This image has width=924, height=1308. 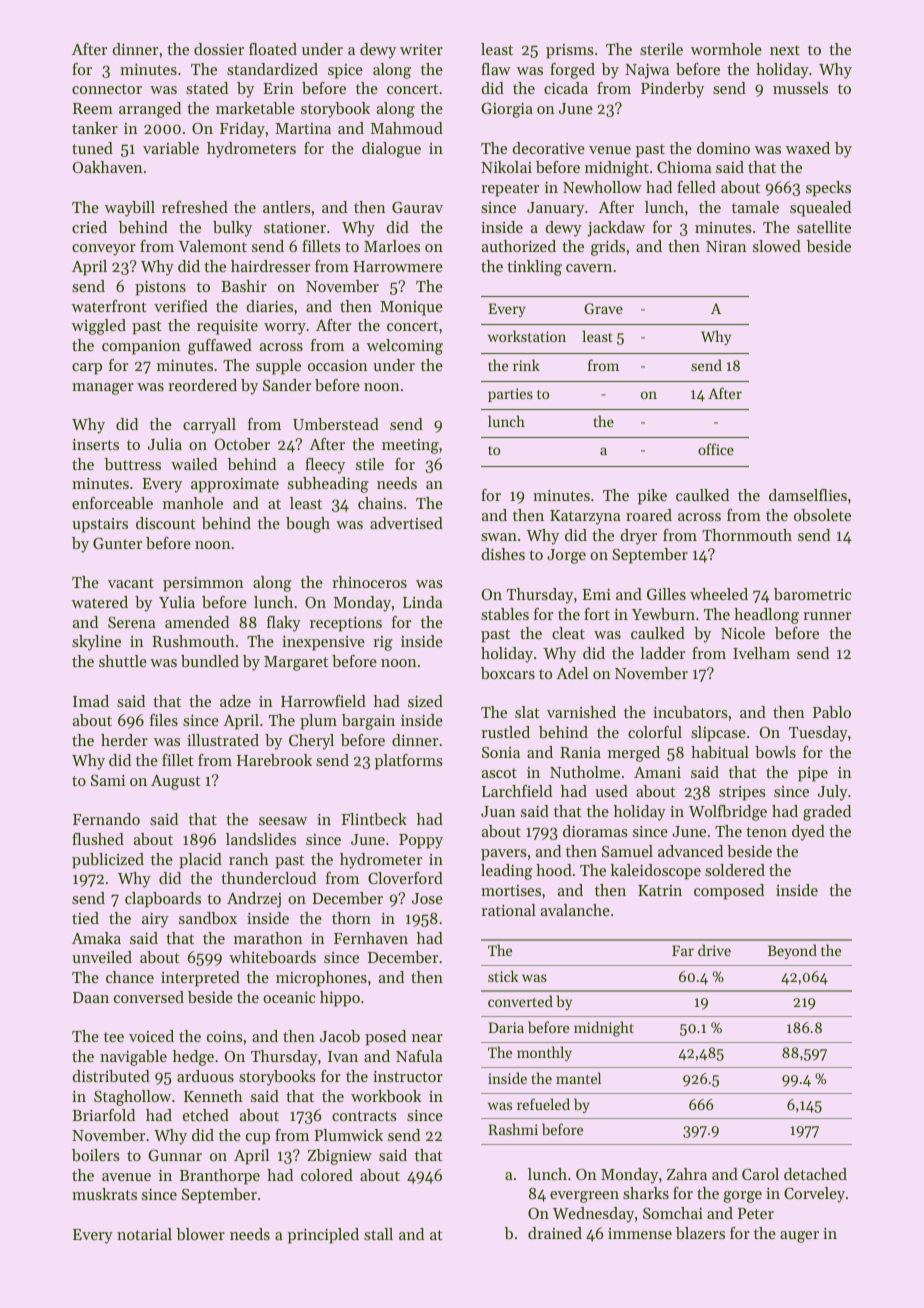 What do you see at coordinates (338, 365) in the image?
I see `occasion` at bounding box center [338, 365].
